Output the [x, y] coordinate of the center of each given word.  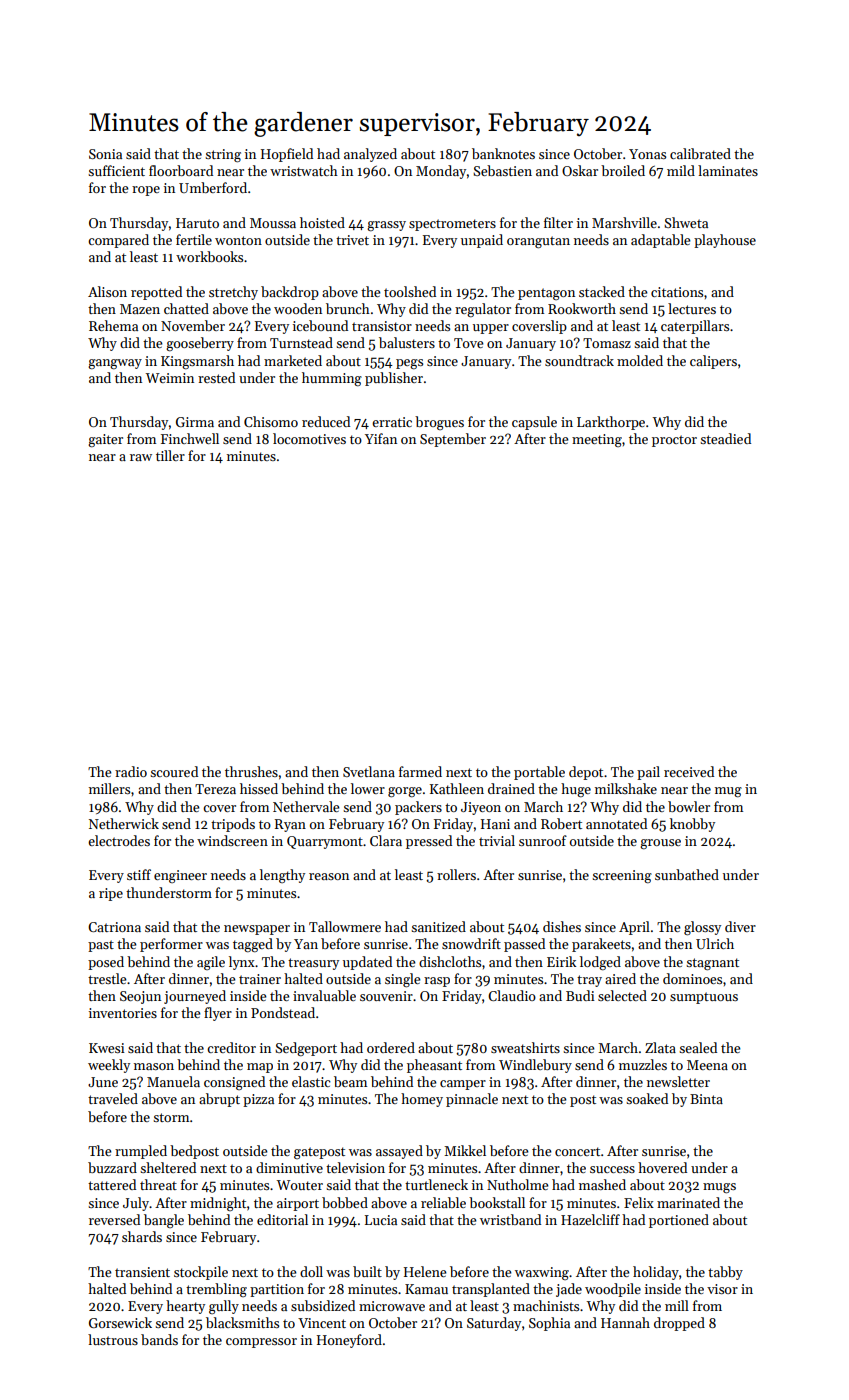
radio [131, 771]
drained [511, 788]
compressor [261, 1343]
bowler [689, 806]
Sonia [105, 154]
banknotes [503, 153]
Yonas [647, 154]
